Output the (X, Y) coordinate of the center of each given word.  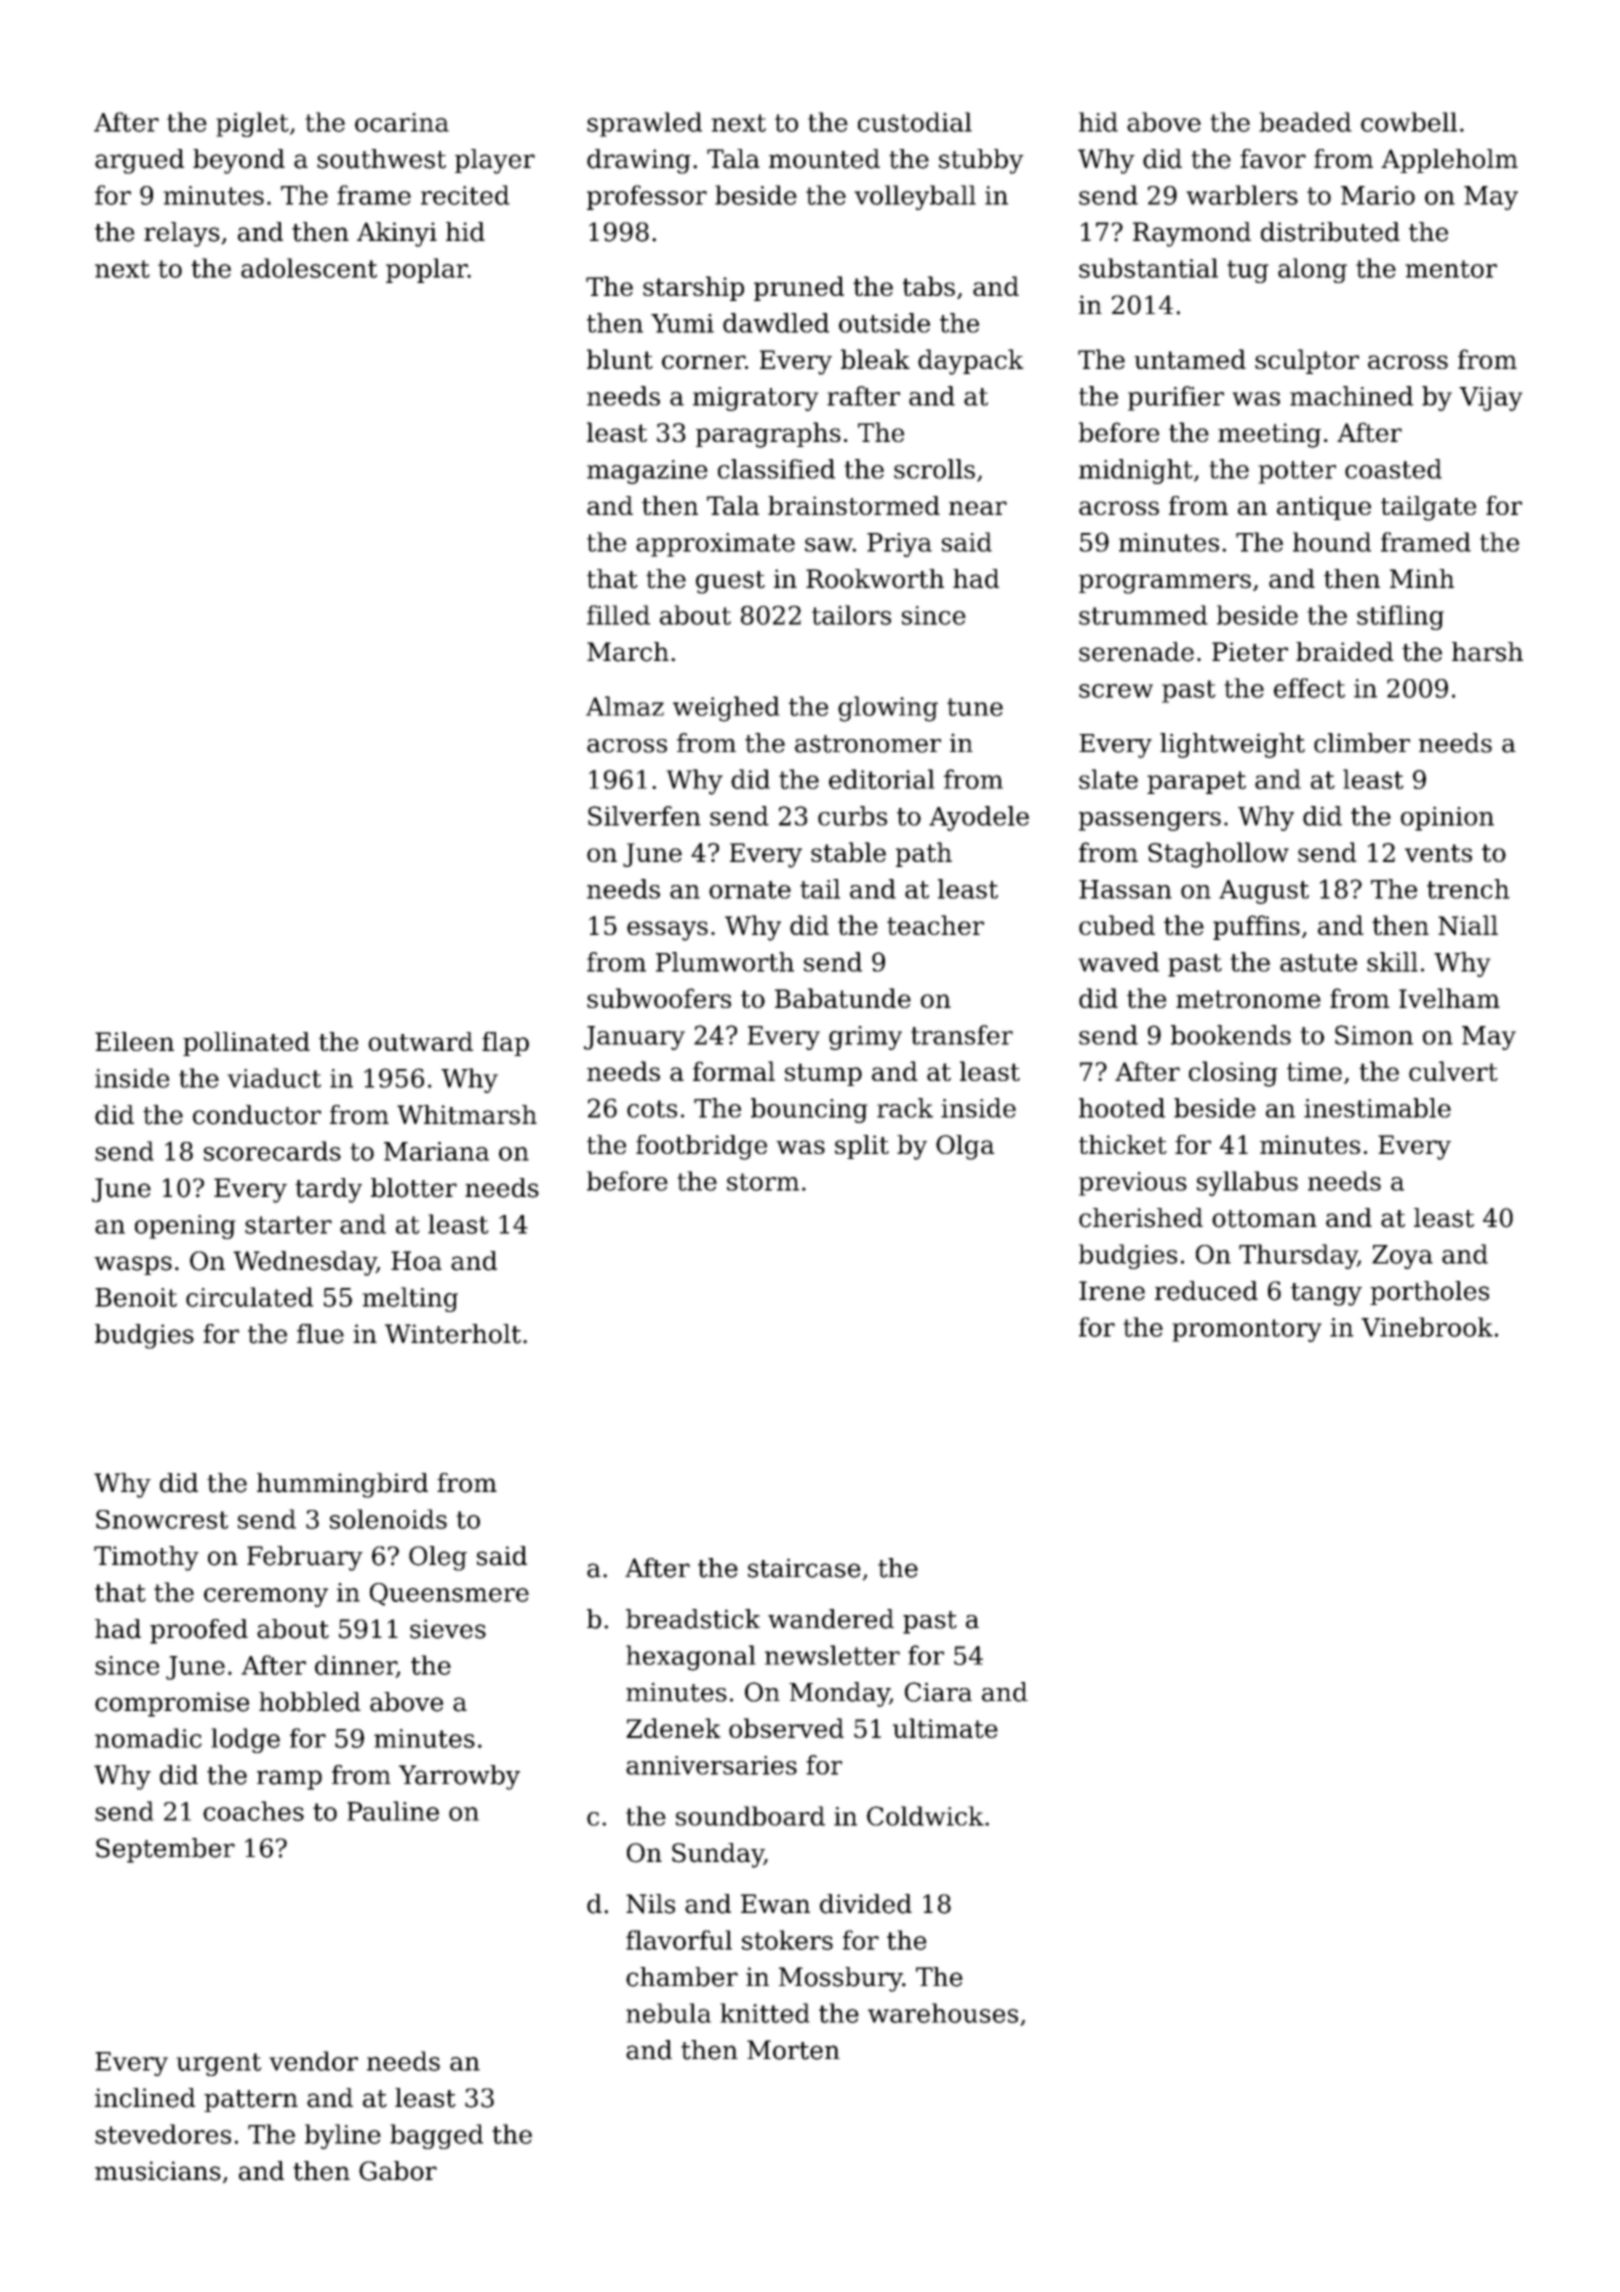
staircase (804, 1568)
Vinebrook (1427, 1327)
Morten (793, 2050)
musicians (158, 2171)
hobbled (310, 1702)
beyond (239, 161)
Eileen (134, 1041)
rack (905, 1108)
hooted (1122, 1108)
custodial (915, 122)
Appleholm (1449, 161)
